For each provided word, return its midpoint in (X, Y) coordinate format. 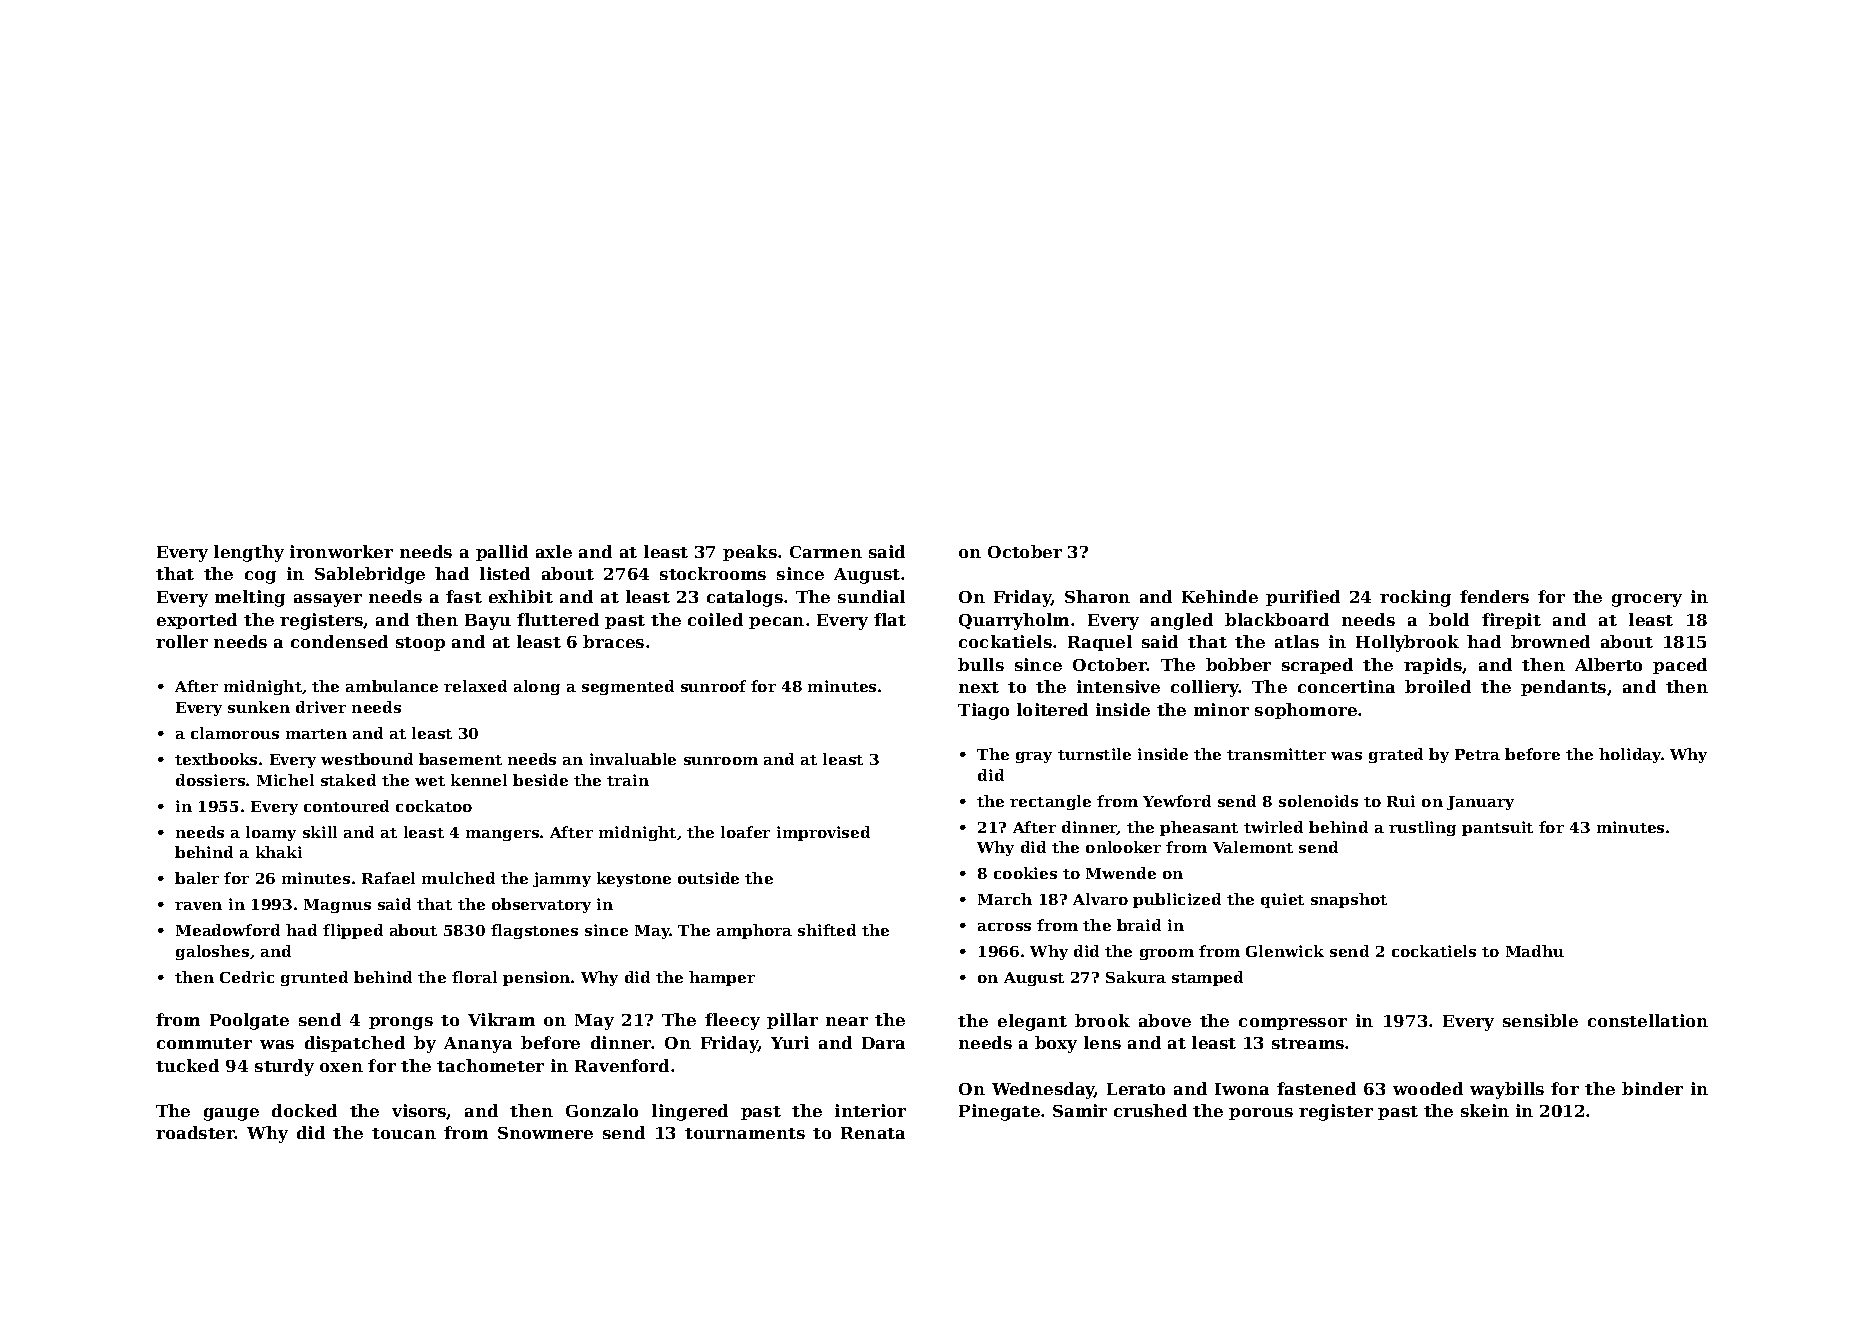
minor (1221, 709)
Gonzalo (602, 1110)
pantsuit (1497, 828)
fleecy (732, 1021)
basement (460, 759)
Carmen (826, 552)
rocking (1415, 598)
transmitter (1276, 754)
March (1005, 899)
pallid (502, 553)
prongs (401, 1023)
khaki (279, 852)
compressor (1293, 1024)
